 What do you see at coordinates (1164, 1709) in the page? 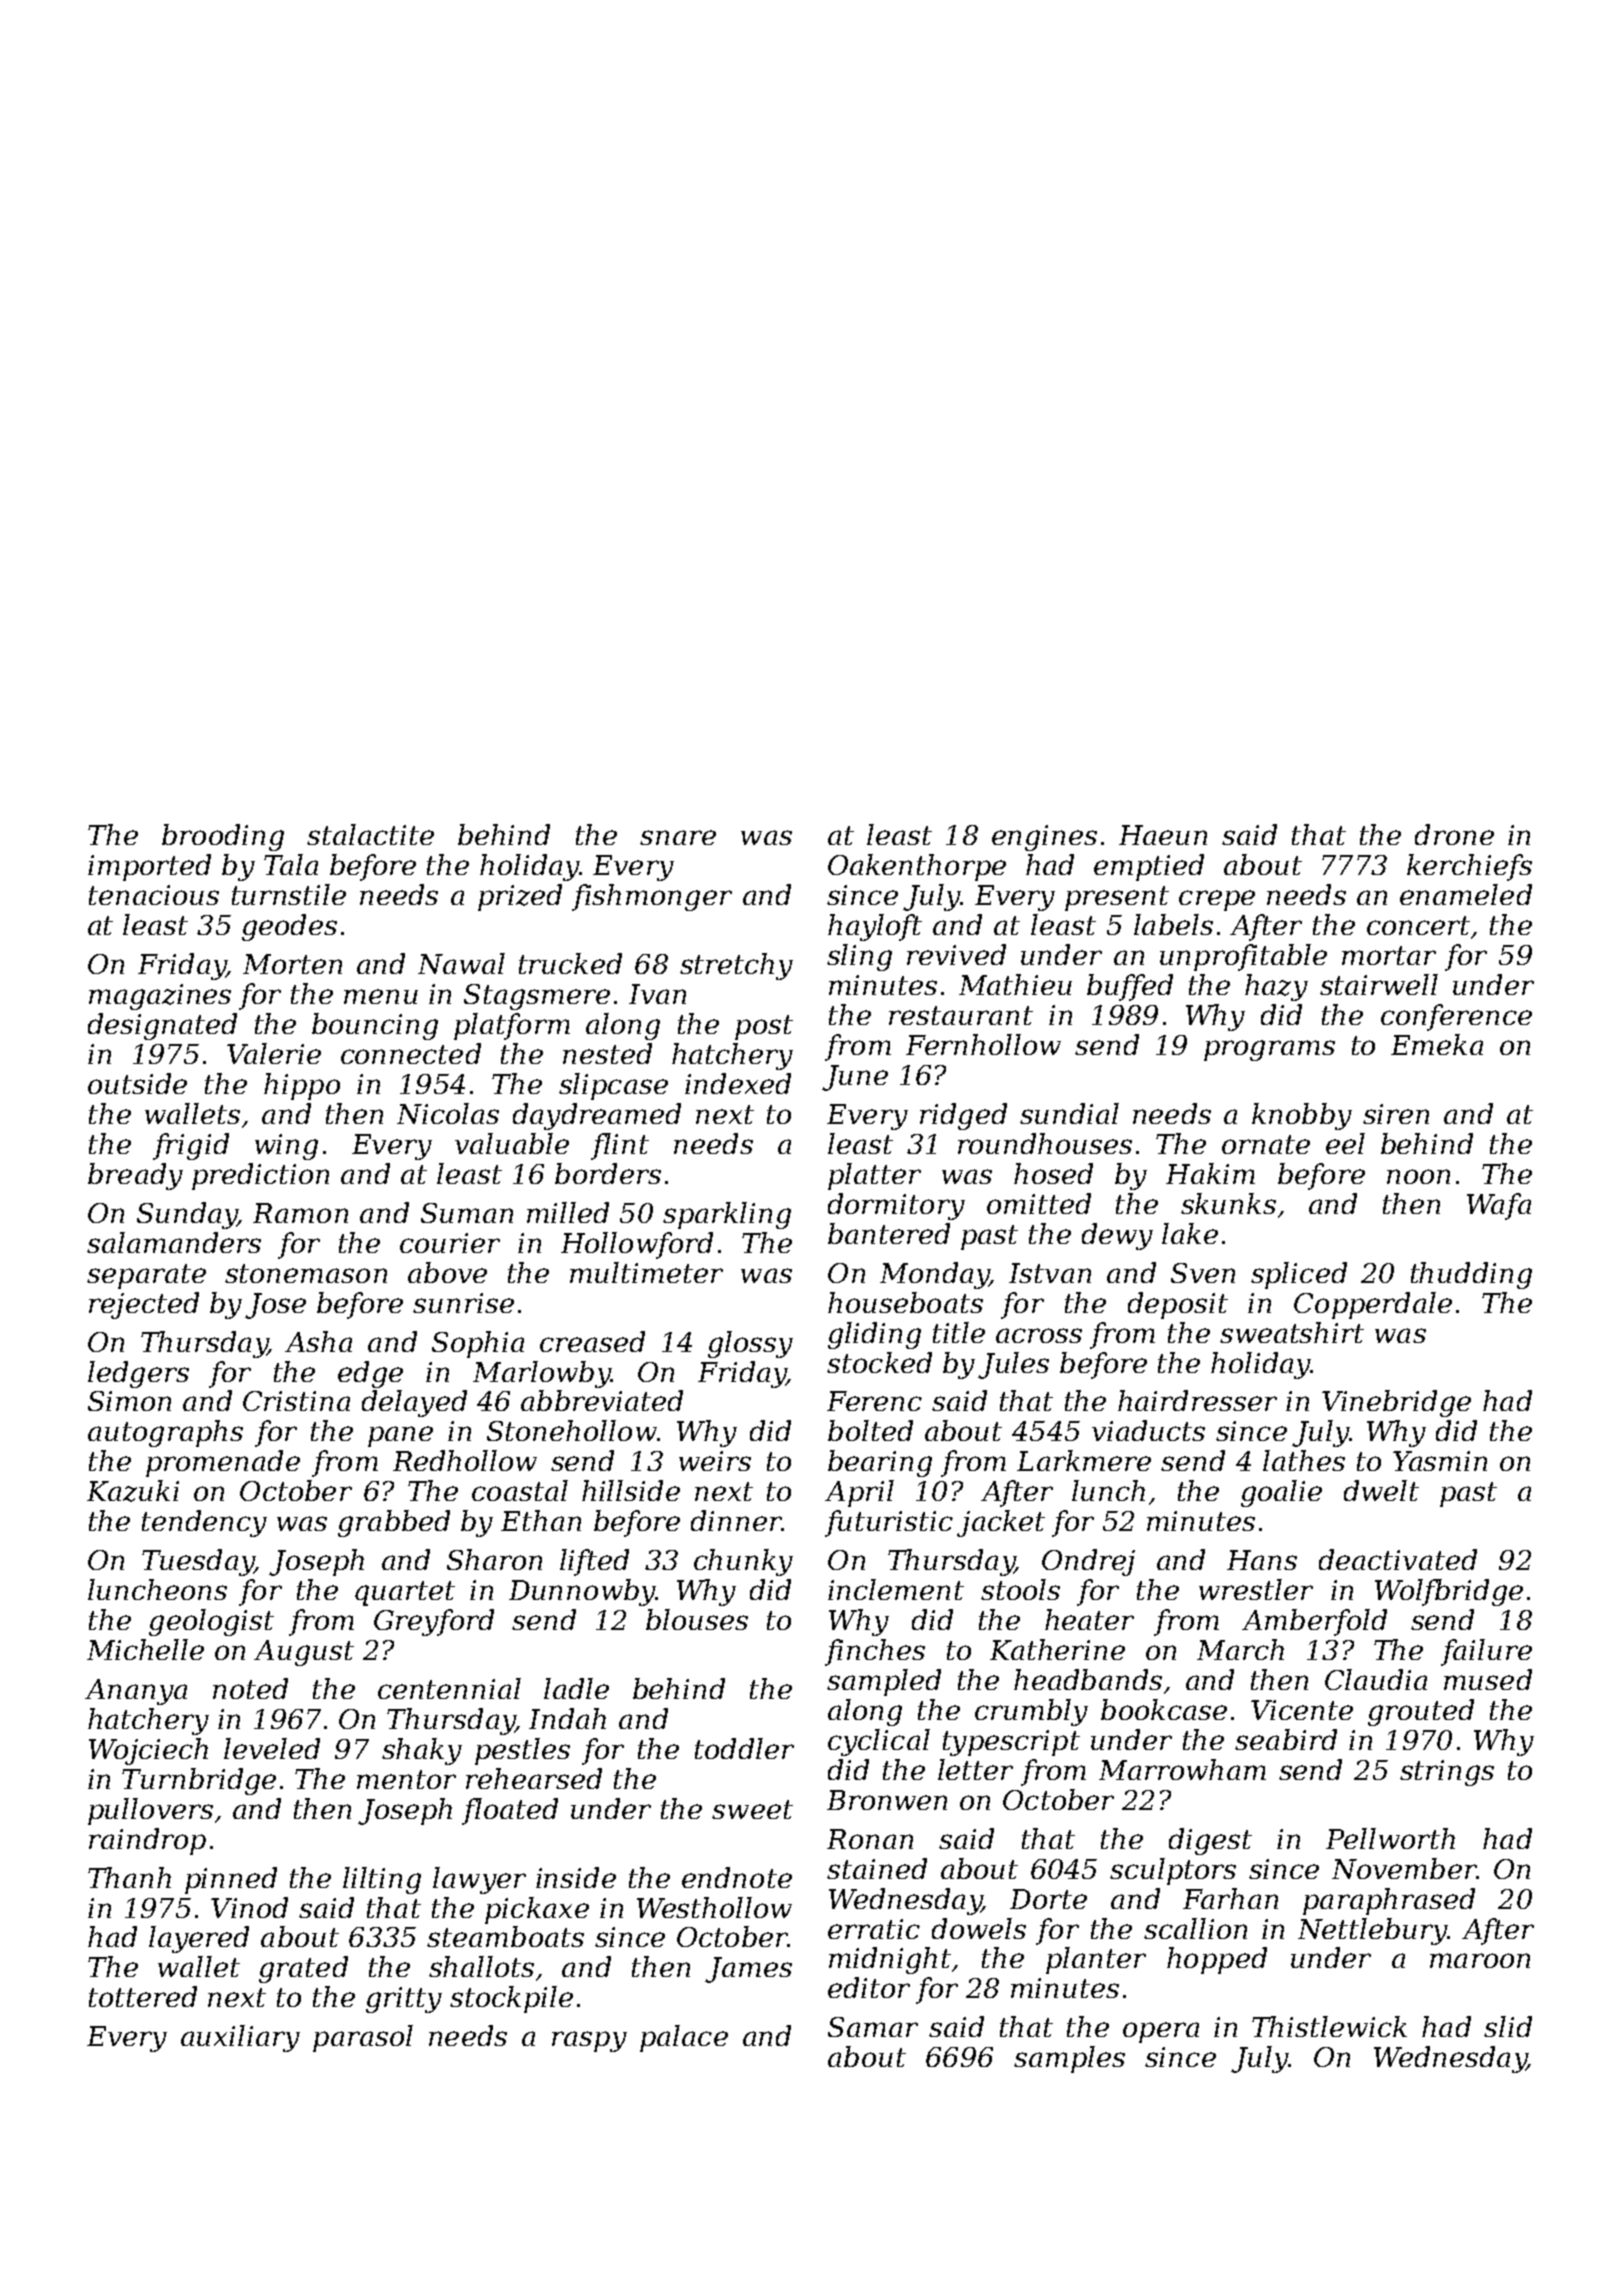
I see `bookcase` at bounding box center [1164, 1709].
